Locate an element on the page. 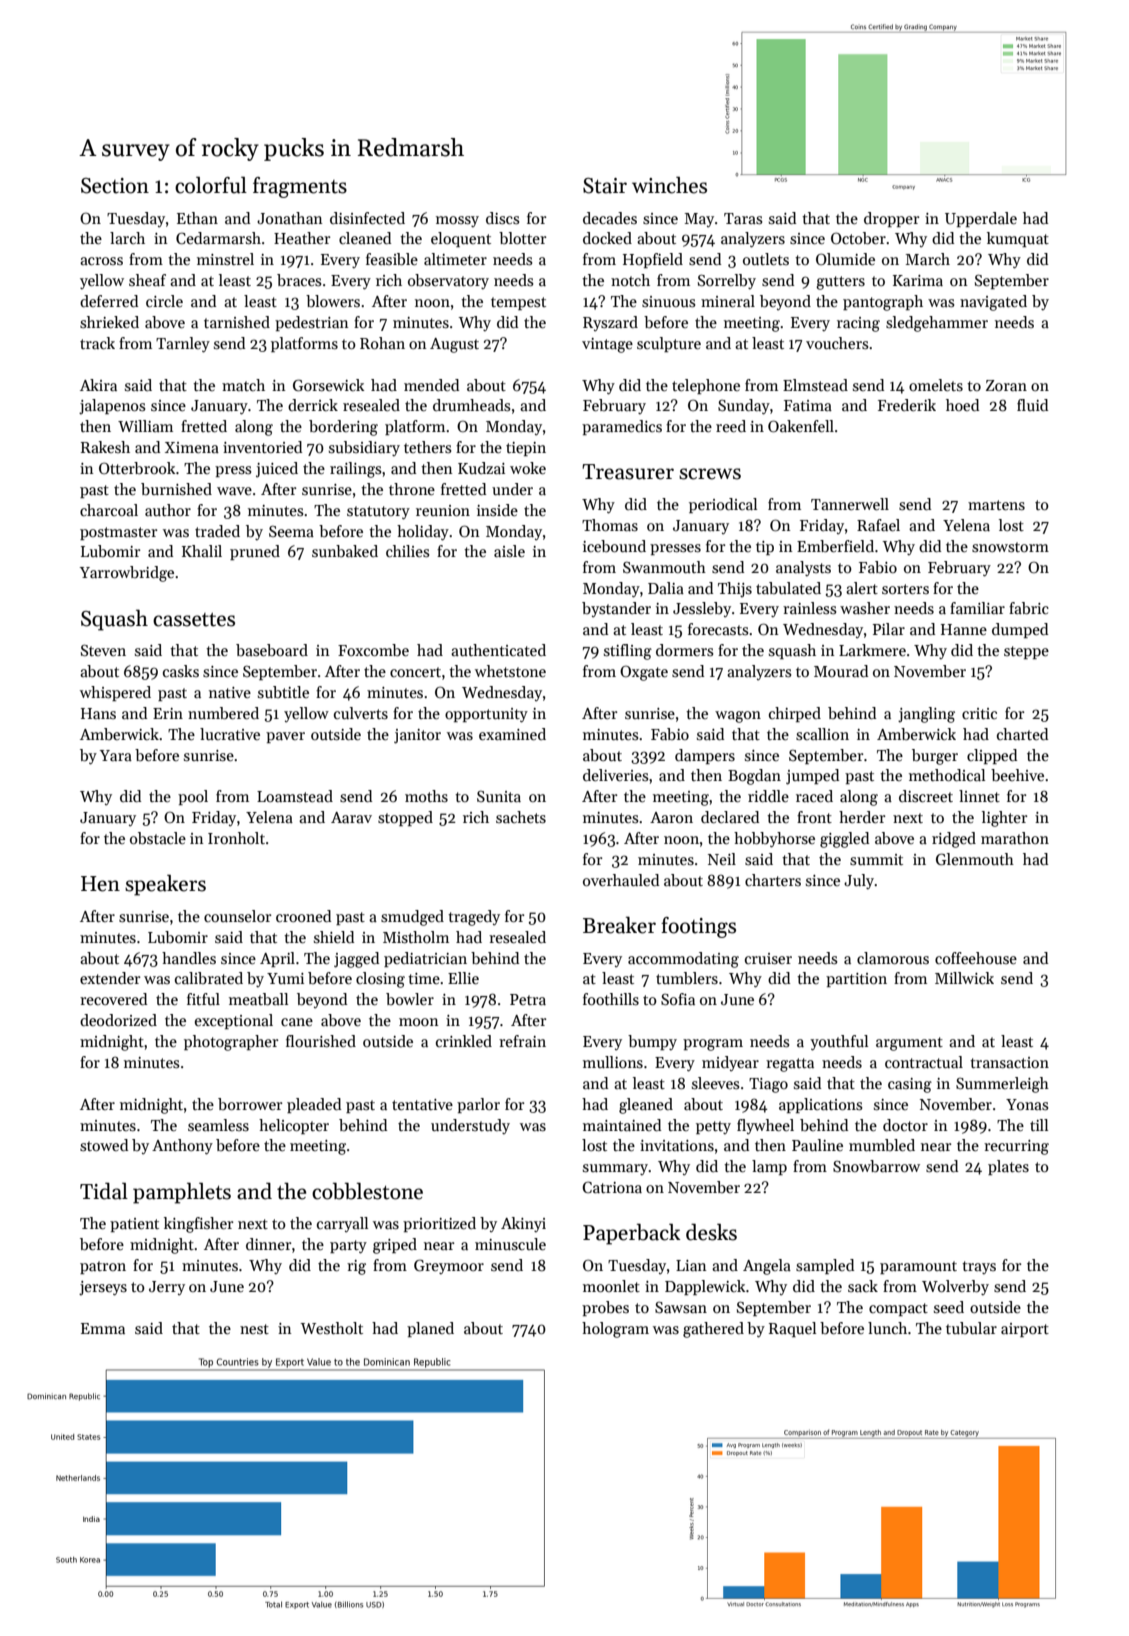 This document has width=1129, height=1636. crinkled is located at coordinates (464, 1041).
